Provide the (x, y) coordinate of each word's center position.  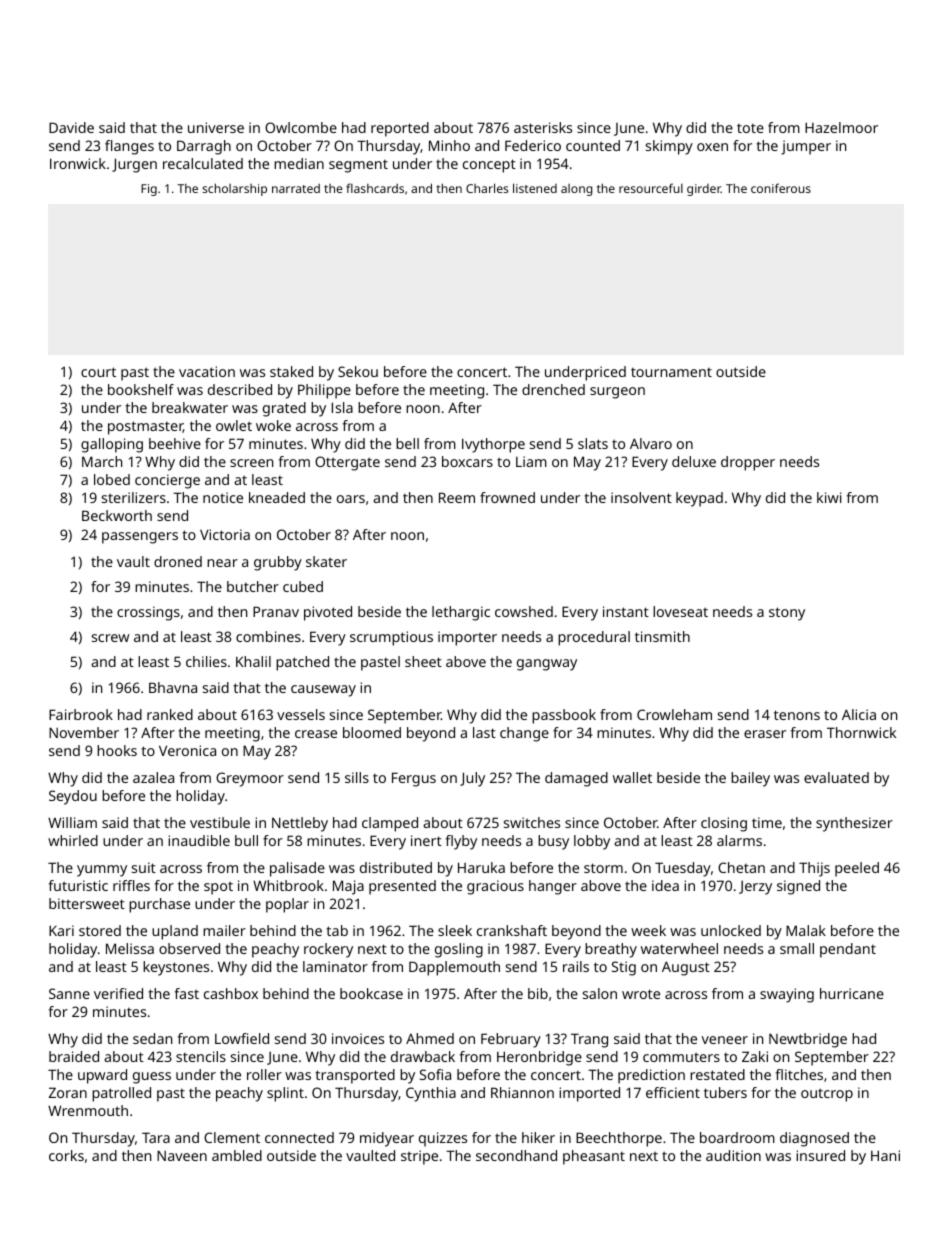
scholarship (234, 189)
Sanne (69, 993)
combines (268, 636)
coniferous (781, 188)
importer (467, 638)
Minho (449, 145)
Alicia (859, 714)
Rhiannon (522, 1092)
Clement (232, 1137)
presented (402, 887)
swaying (787, 995)
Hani (885, 1155)
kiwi (829, 497)
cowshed (524, 611)
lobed (112, 479)
